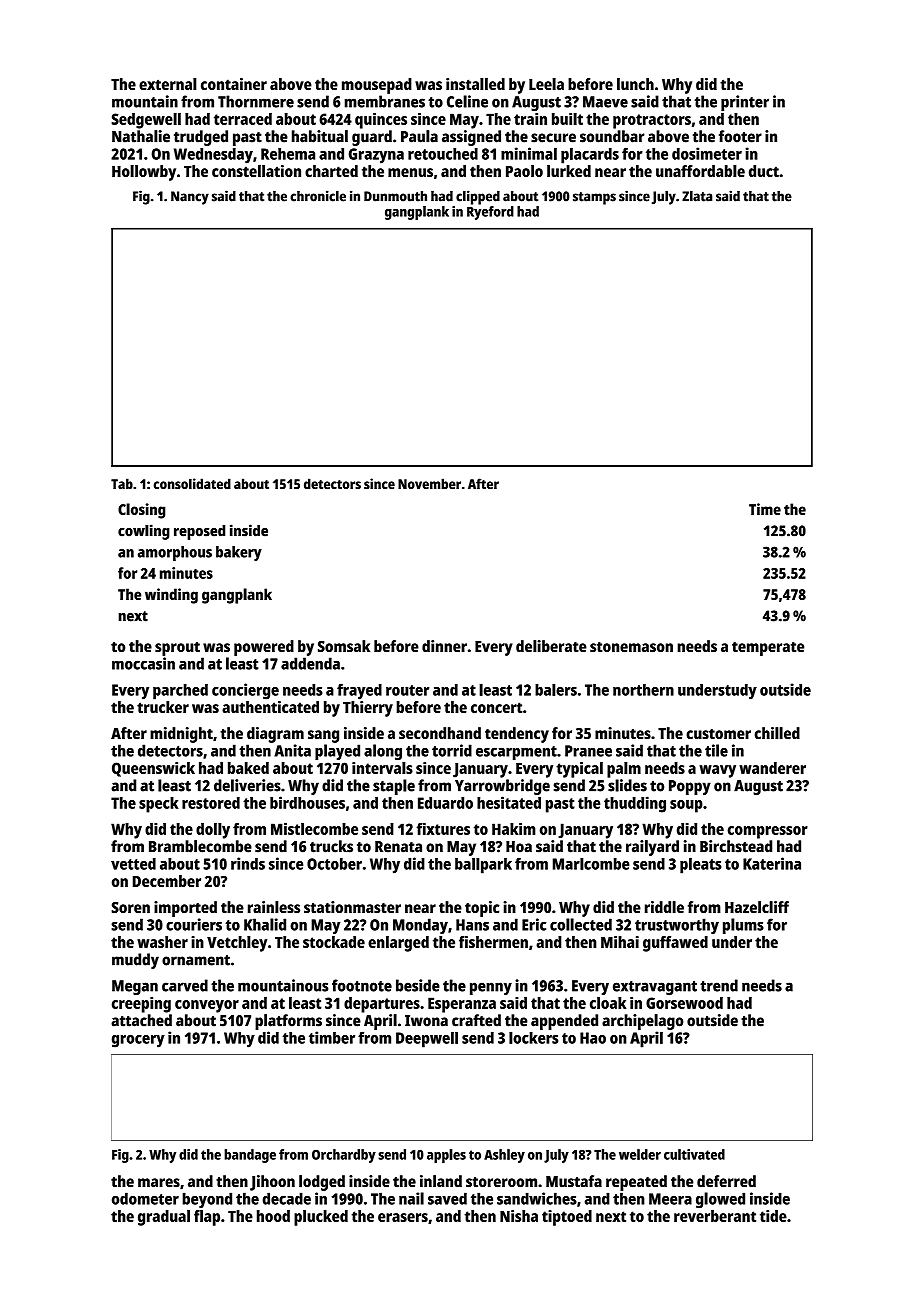 Image resolution: width=924 pixels, height=1308 pixels. What do you see at coordinates (395, 196) in the screenshot?
I see `Dunmouth` at bounding box center [395, 196].
